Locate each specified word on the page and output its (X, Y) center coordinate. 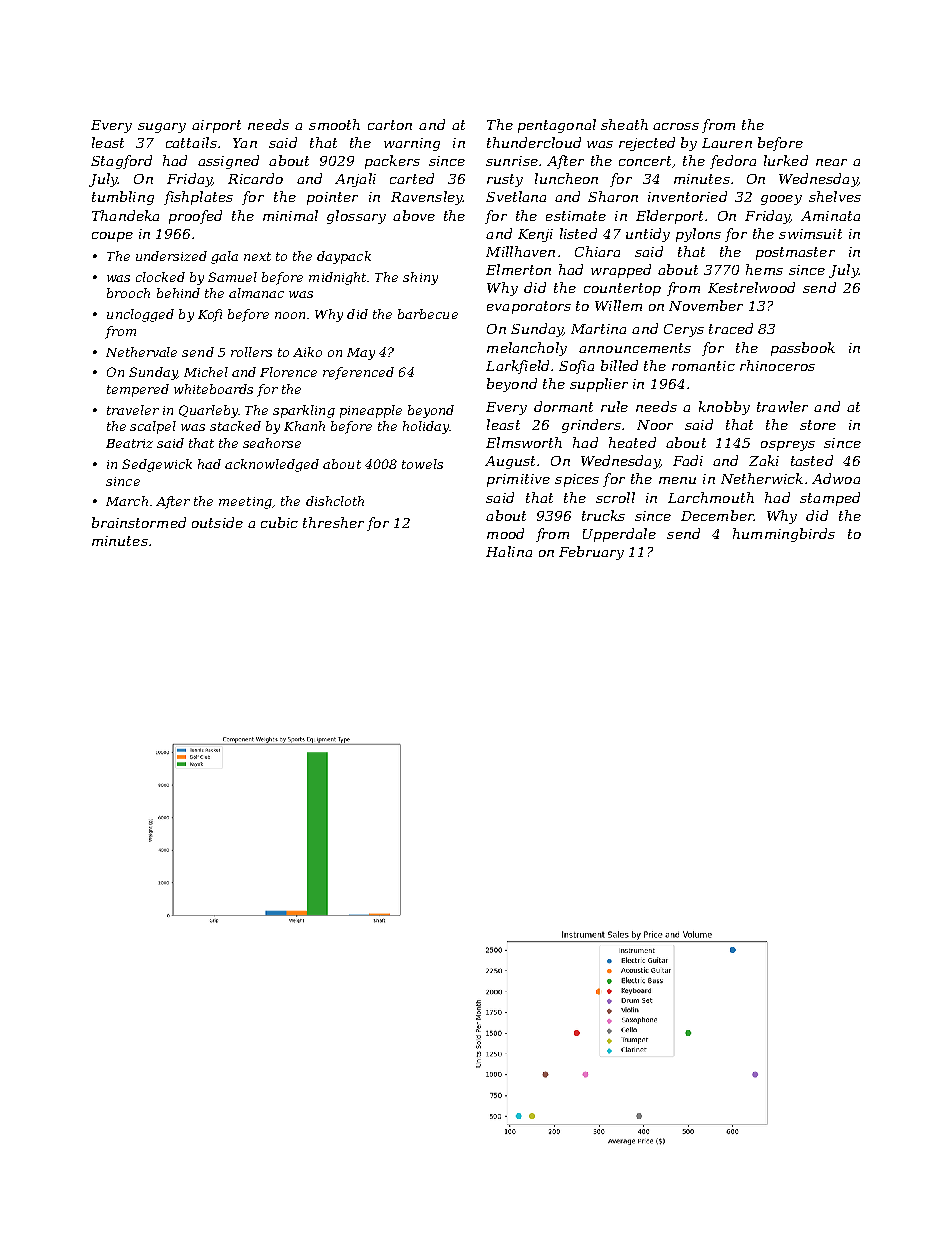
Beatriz (129, 443)
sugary (162, 128)
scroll (615, 497)
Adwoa (836, 478)
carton (390, 125)
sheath (624, 124)
